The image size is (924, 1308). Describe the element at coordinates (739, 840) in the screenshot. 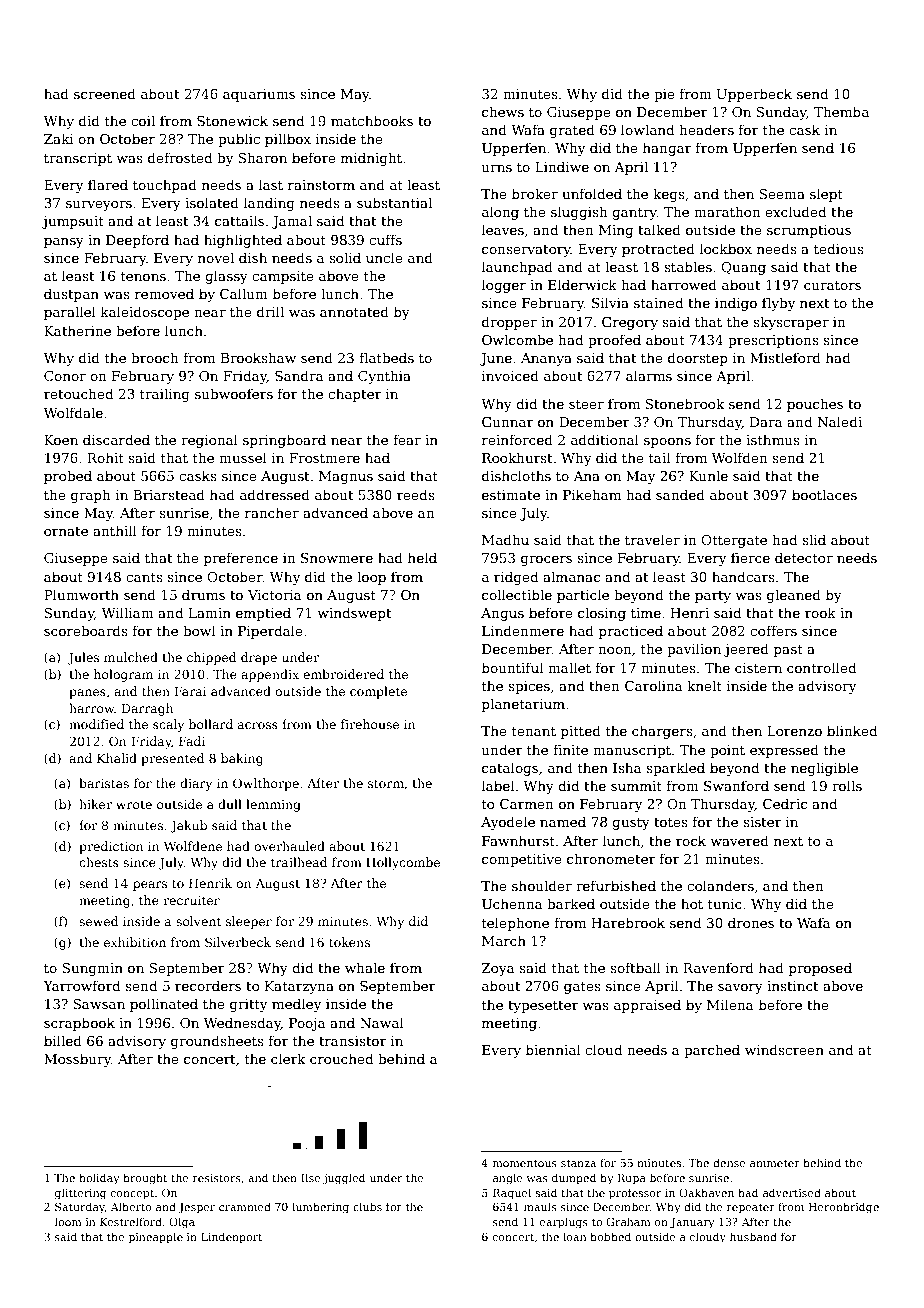

I see `wavered` at that location.
